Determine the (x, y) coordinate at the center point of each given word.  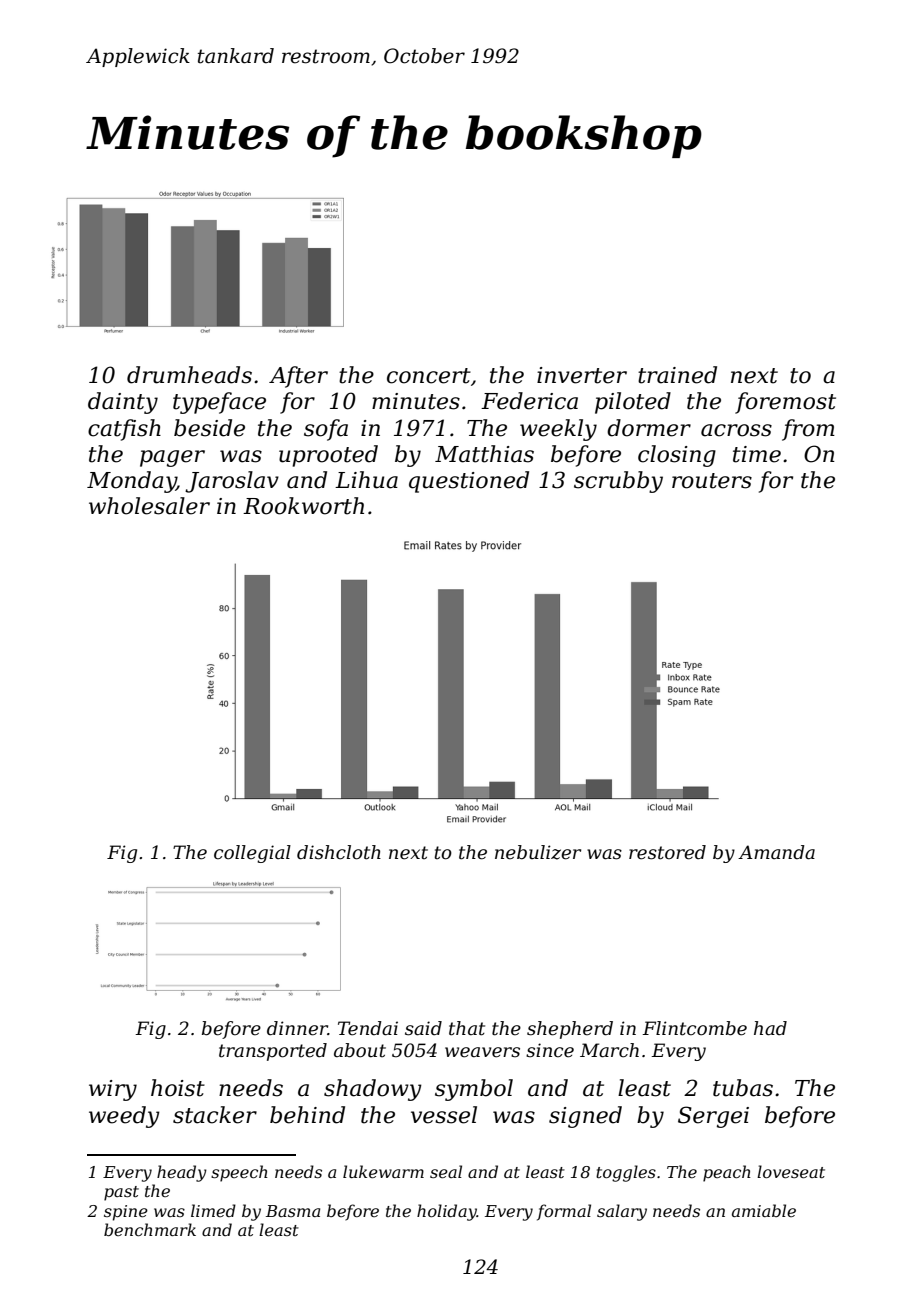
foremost (785, 403)
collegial (252, 854)
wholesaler (149, 506)
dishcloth (339, 852)
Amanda (776, 852)
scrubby (618, 482)
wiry (113, 1090)
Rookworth (303, 506)
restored (667, 852)
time (757, 454)
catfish (124, 430)
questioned (469, 482)
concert (429, 376)
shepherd (570, 1030)
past (121, 1193)
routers (712, 481)
